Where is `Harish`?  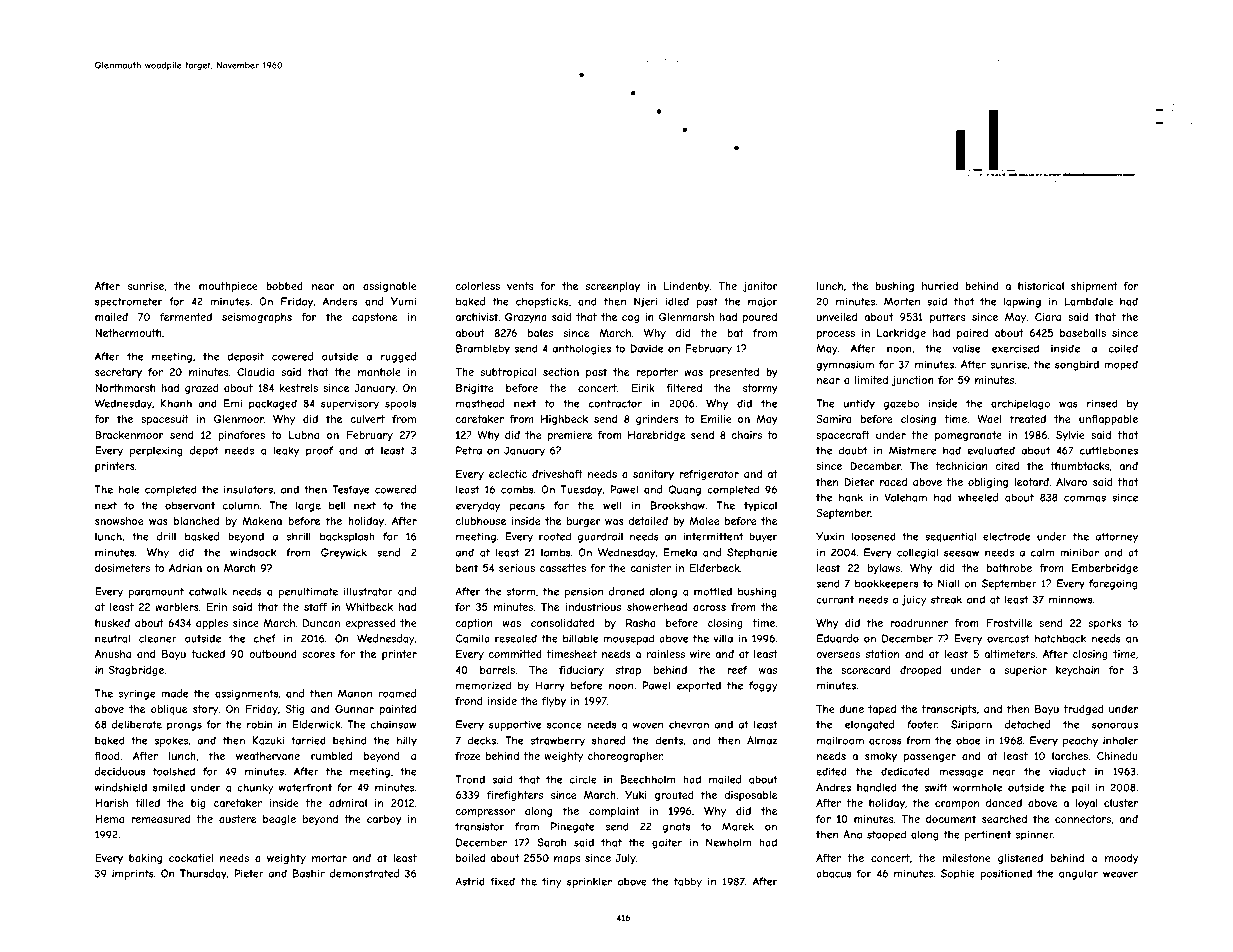 Harish is located at coordinates (111, 803).
